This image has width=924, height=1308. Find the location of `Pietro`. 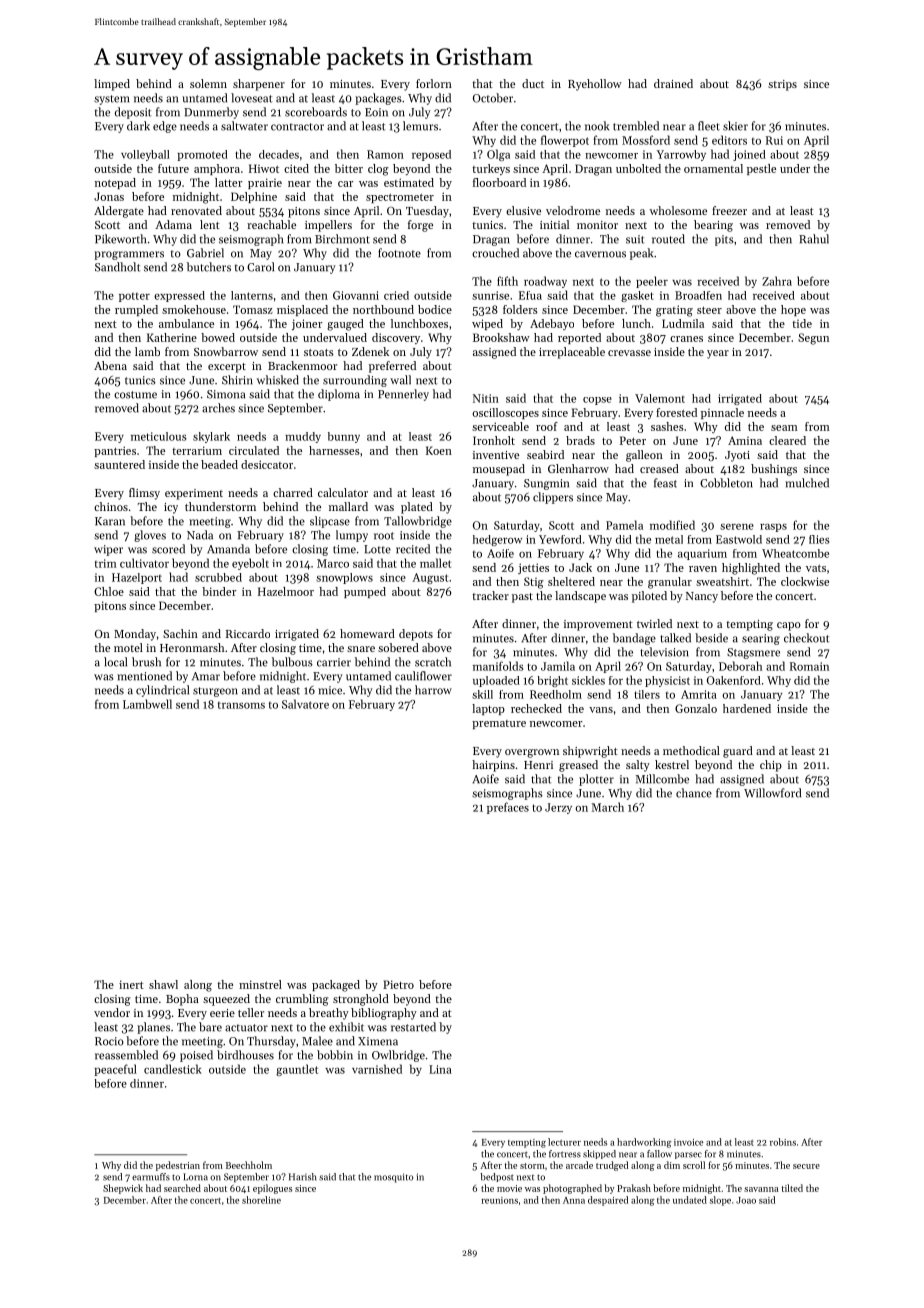

Pietro is located at coordinates (398, 984).
